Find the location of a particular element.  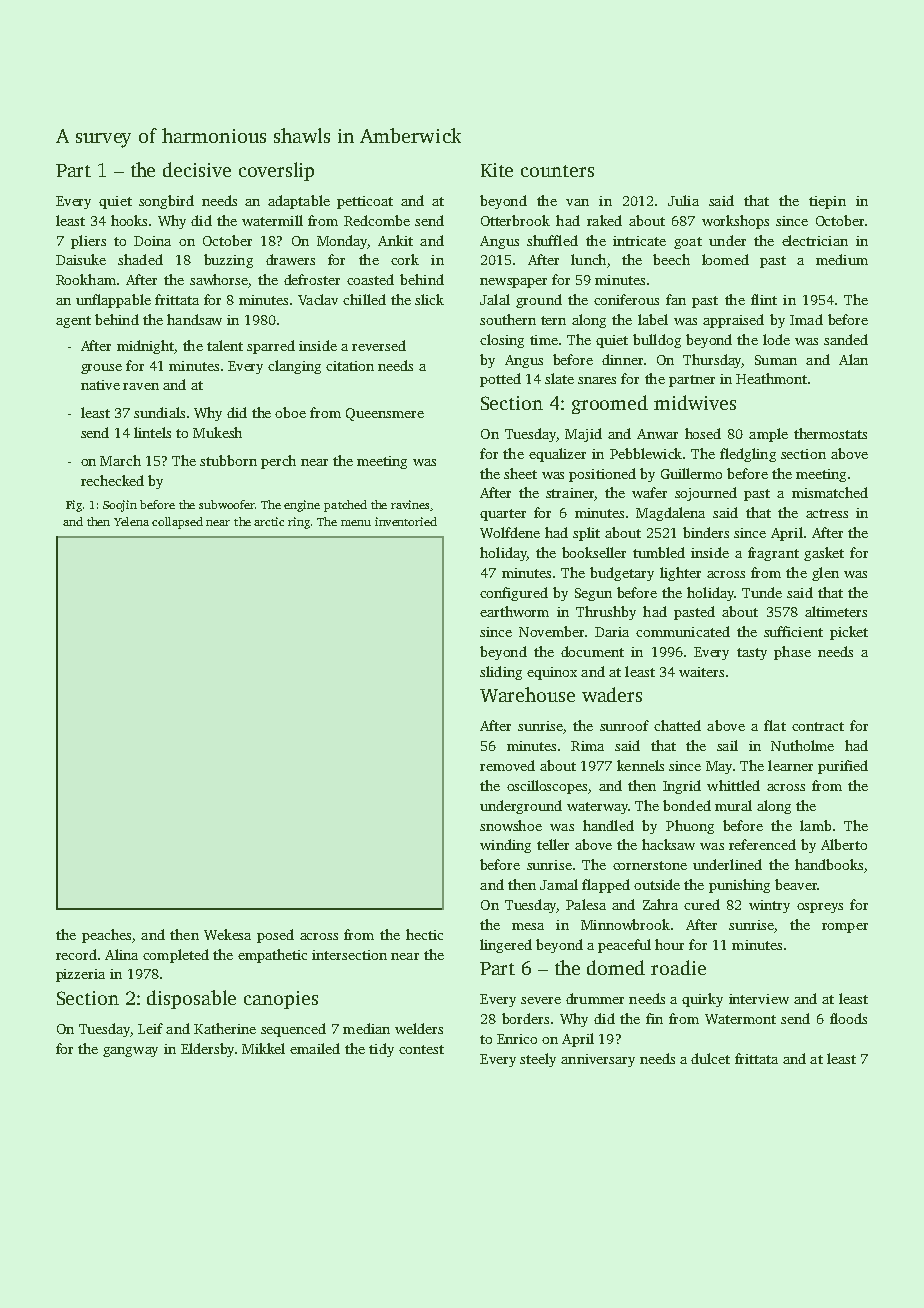

chatted is located at coordinates (677, 725).
